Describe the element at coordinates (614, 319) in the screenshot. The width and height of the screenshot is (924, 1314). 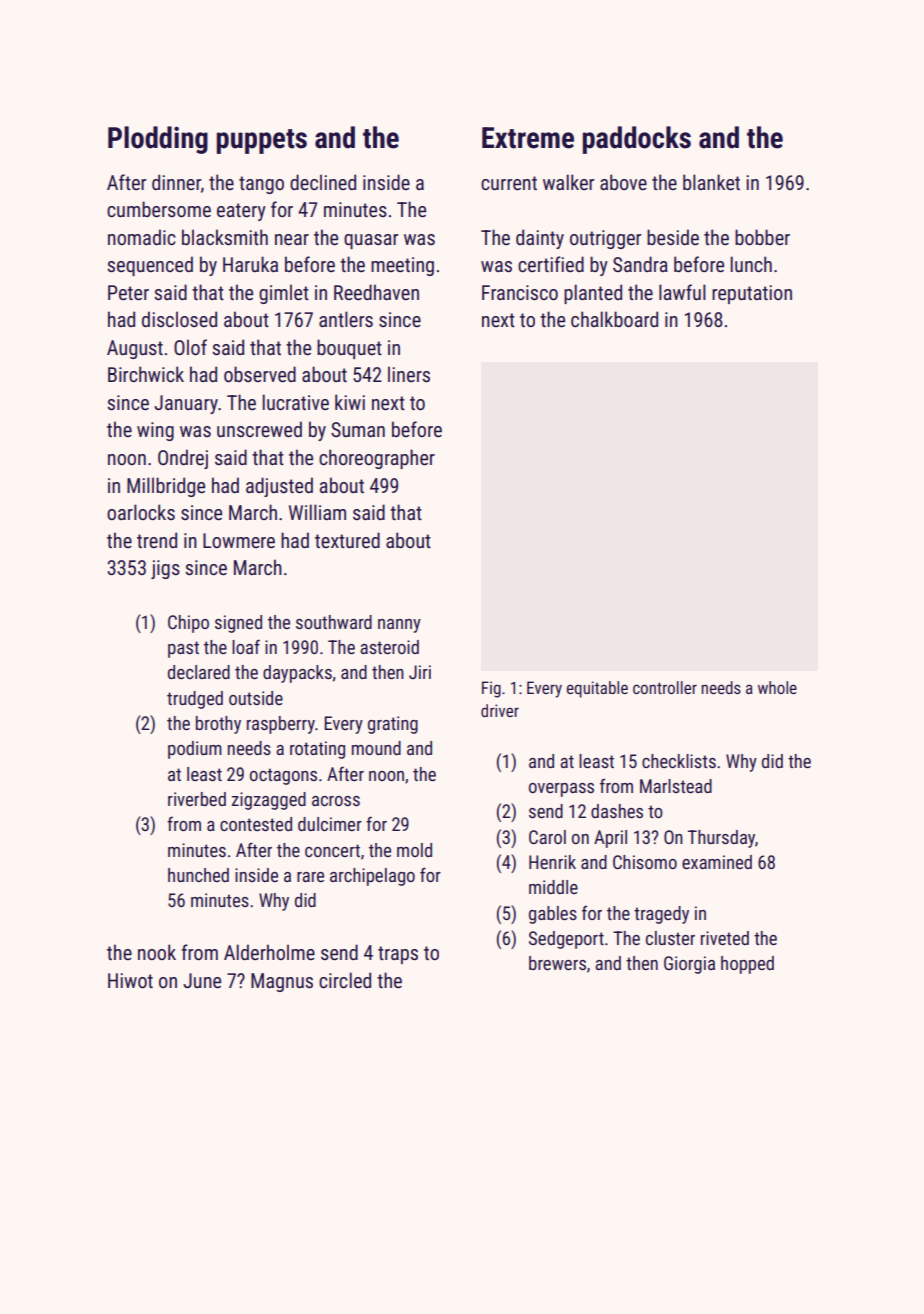
I see `chalkboard` at that location.
